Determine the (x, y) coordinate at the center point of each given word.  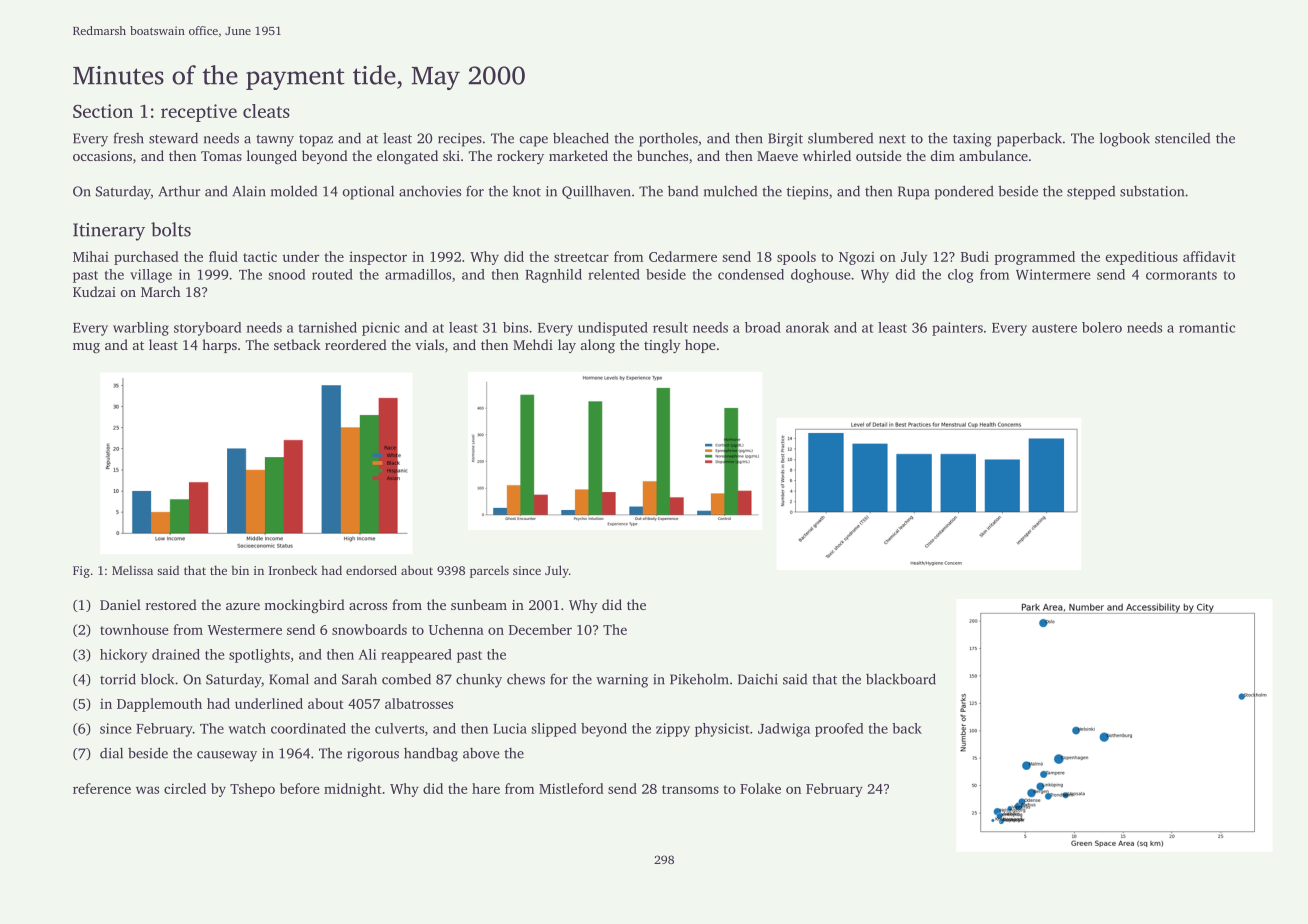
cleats (266, 111)
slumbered (840, 138)
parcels (489, 571)
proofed (839, 730)
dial (111, 753)
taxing (972, 140)
